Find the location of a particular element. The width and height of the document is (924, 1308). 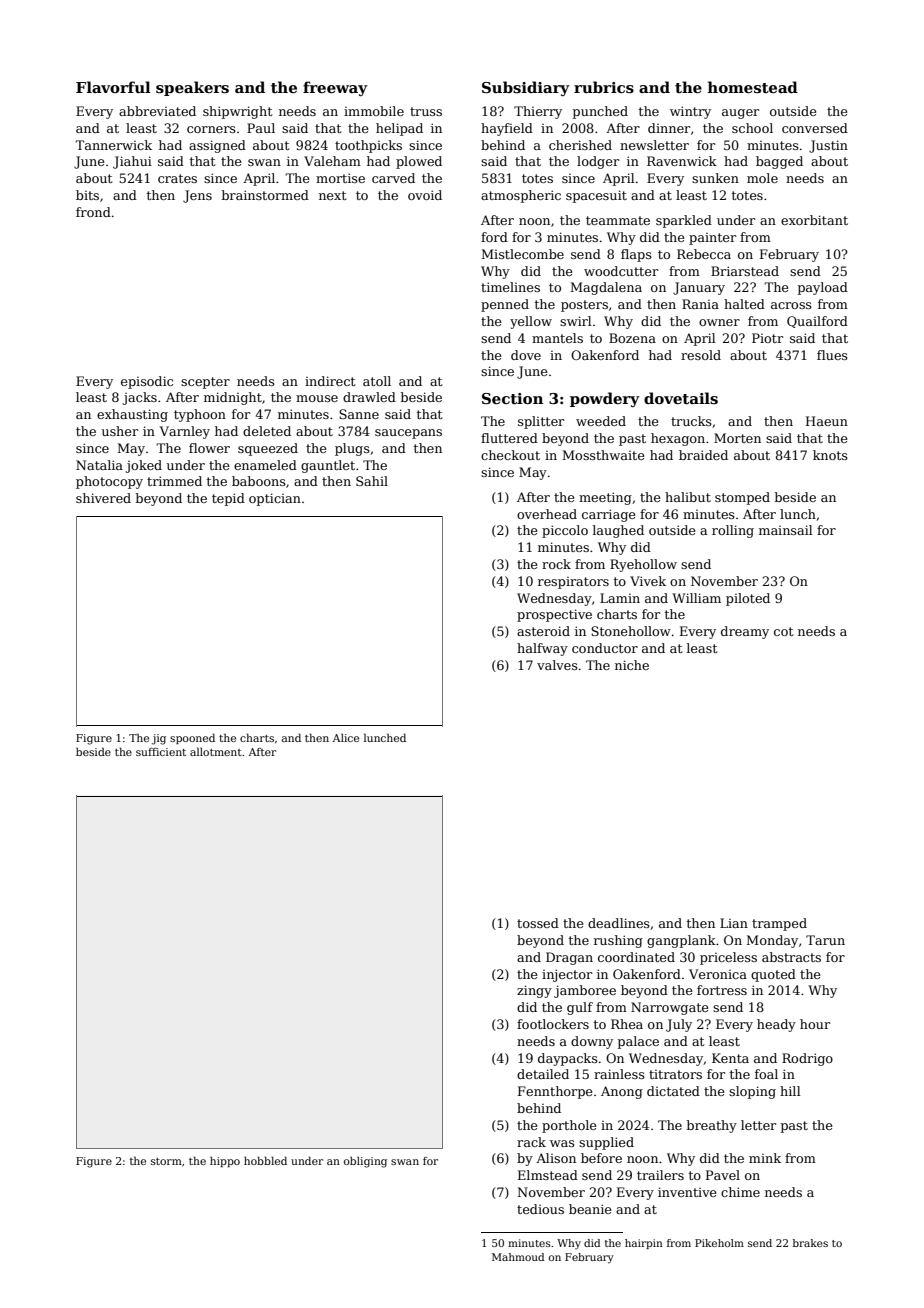

tramped is located at coordinates (779, 924).
